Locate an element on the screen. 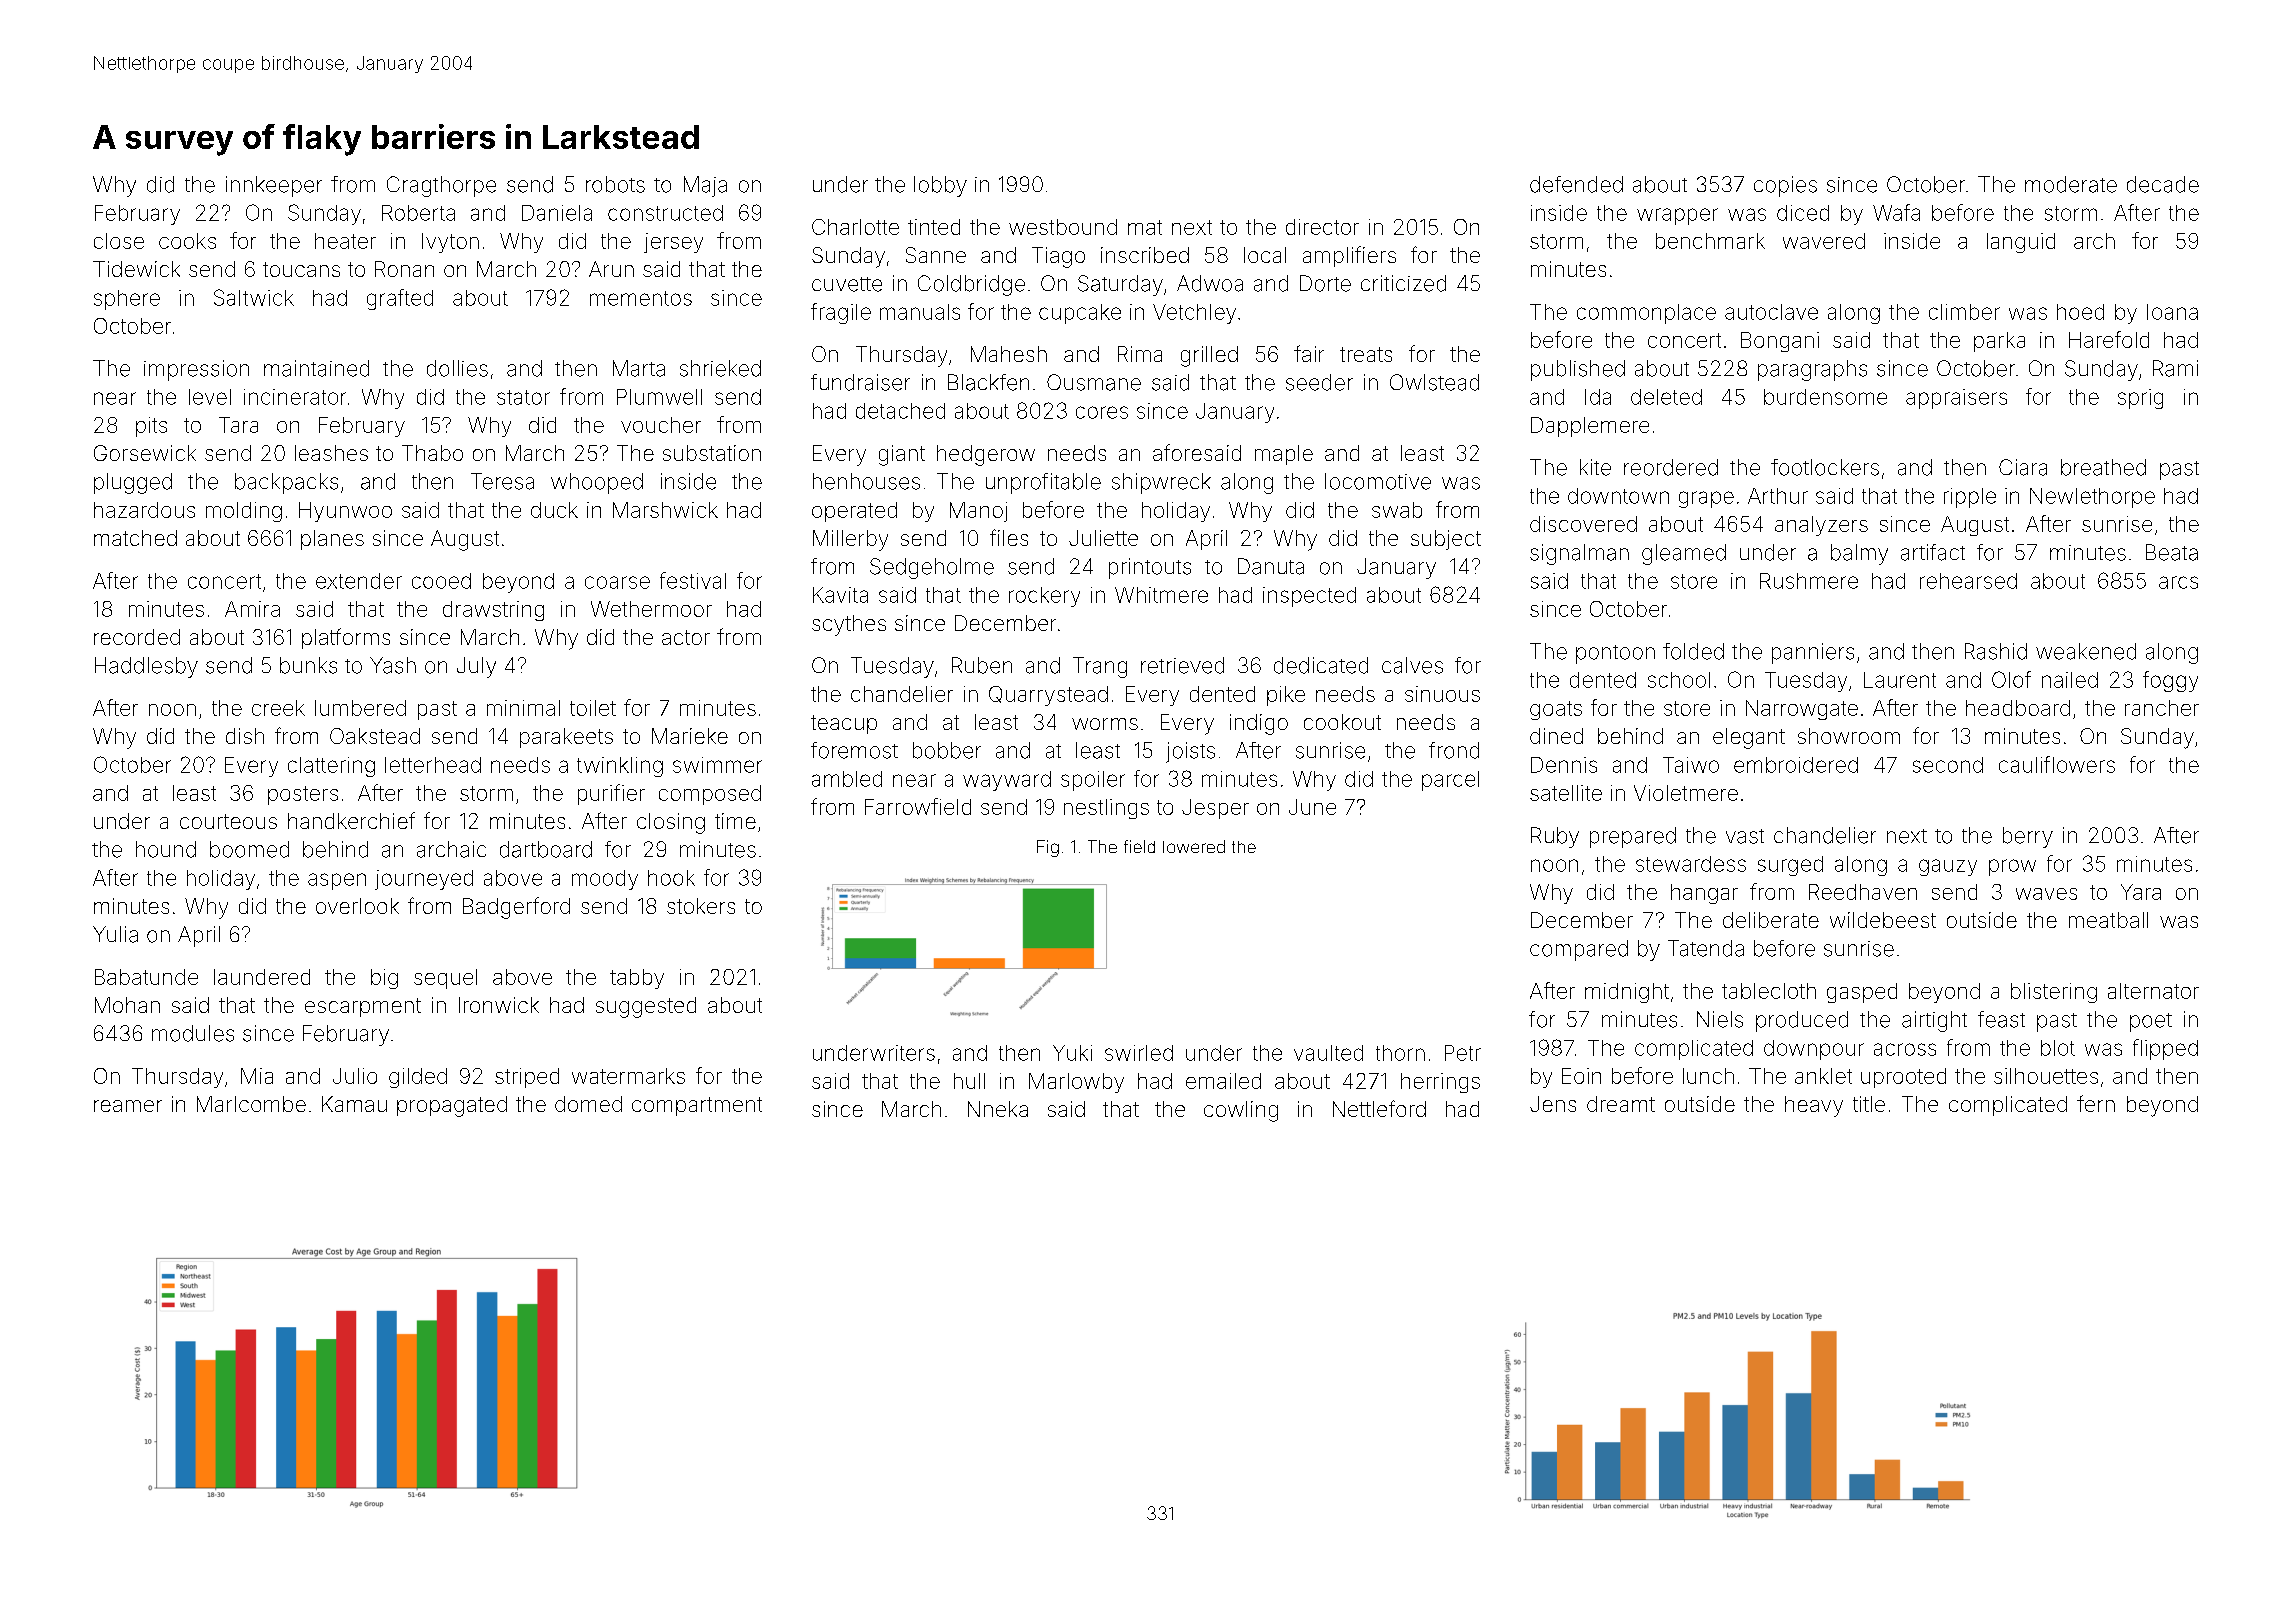 The height and width of the screenshot is (1620, 2292). lobby is located at coordinates (940, 186).
